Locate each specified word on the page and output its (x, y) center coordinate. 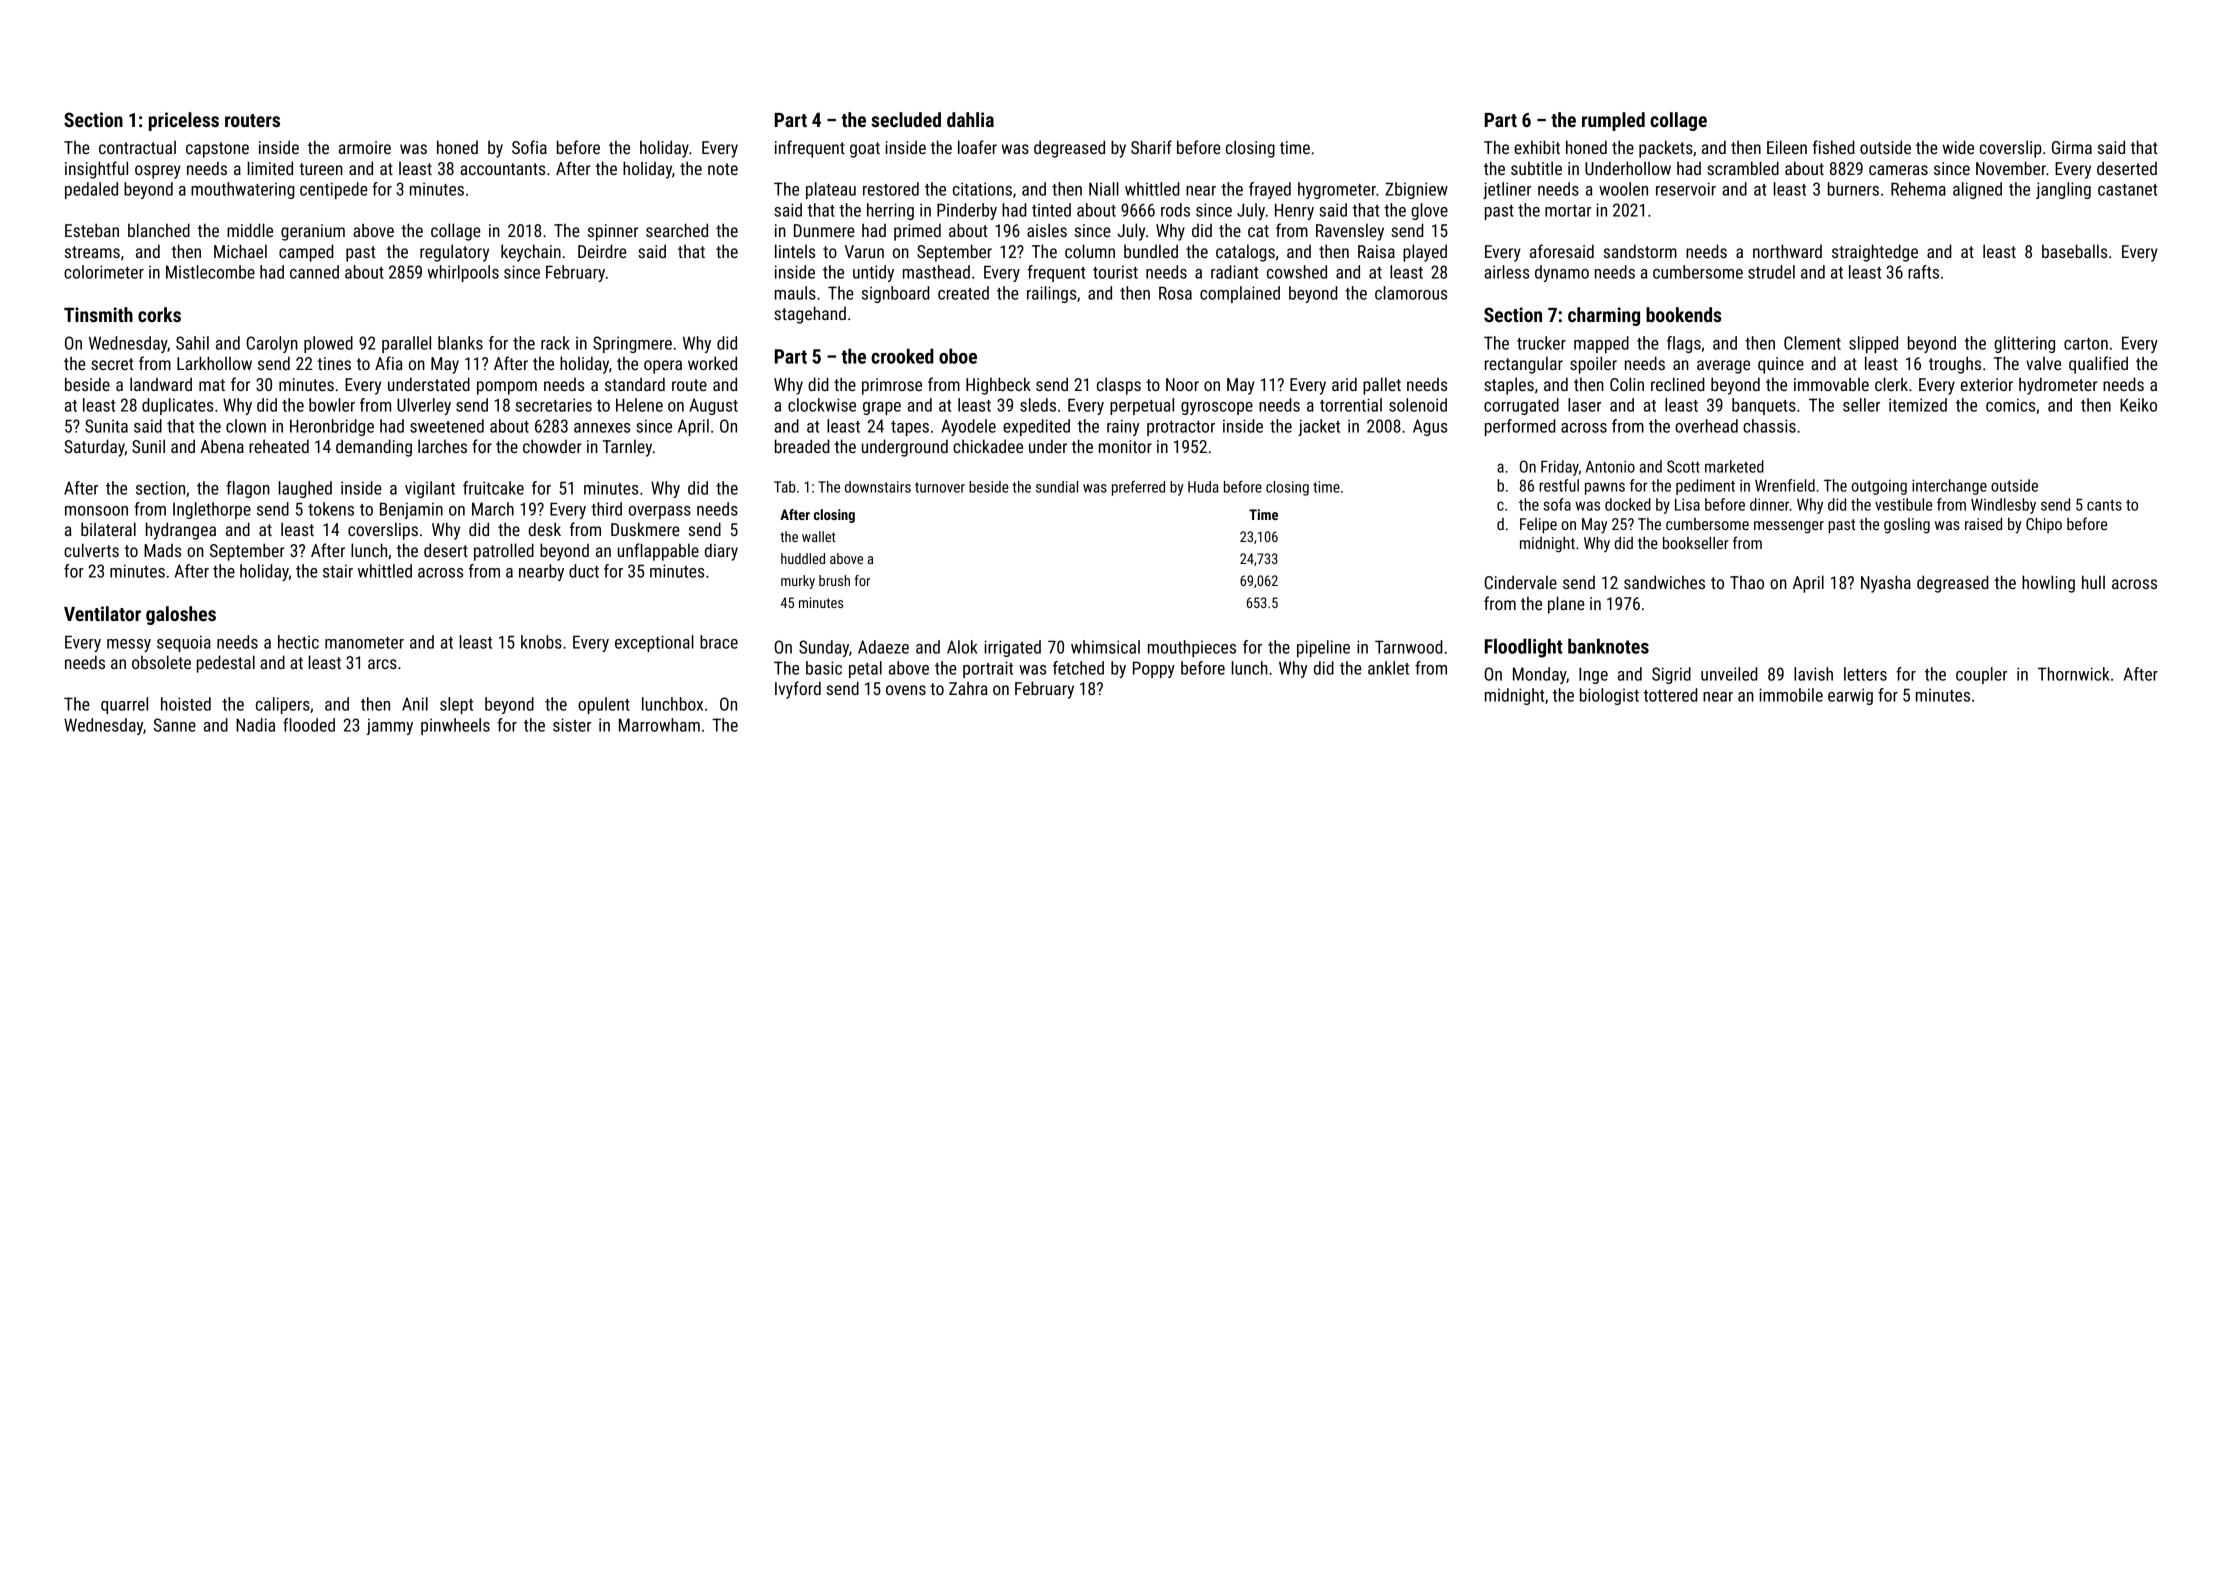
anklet (1388, 668)
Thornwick (2074, 674)
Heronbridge (332, 427)
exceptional (654, 643)
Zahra (968, 688)
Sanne (175, 725)
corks (159, 314)
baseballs (2074, 251)
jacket (1319, 427)
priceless (184, 121)
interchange (1949, 487)
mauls (795, 293)
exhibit (1537, 147)
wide (1958, 147)
